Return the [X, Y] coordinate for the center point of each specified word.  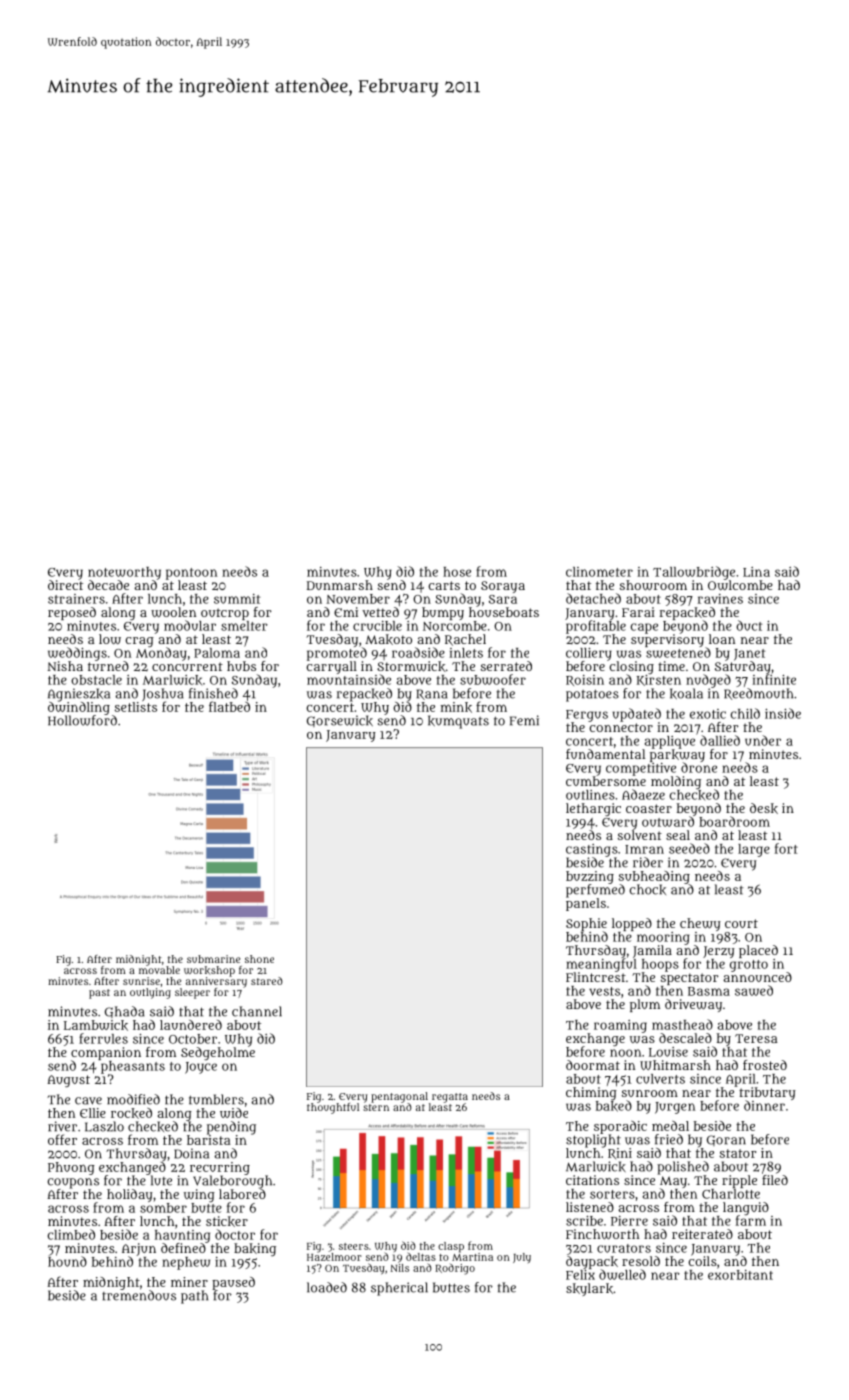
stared [267, 981]
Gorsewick [340, 721]
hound [67, 1261]
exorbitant [740, 1275]
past [99, 994]
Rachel [465, 640]
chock [648, 889]
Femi [524, 720]
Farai [638, 612]
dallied [720, 740]
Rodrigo [455, 1269]
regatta [450, 1098]
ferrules [103, 1038]
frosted [765, 1065]
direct [65, 585]
